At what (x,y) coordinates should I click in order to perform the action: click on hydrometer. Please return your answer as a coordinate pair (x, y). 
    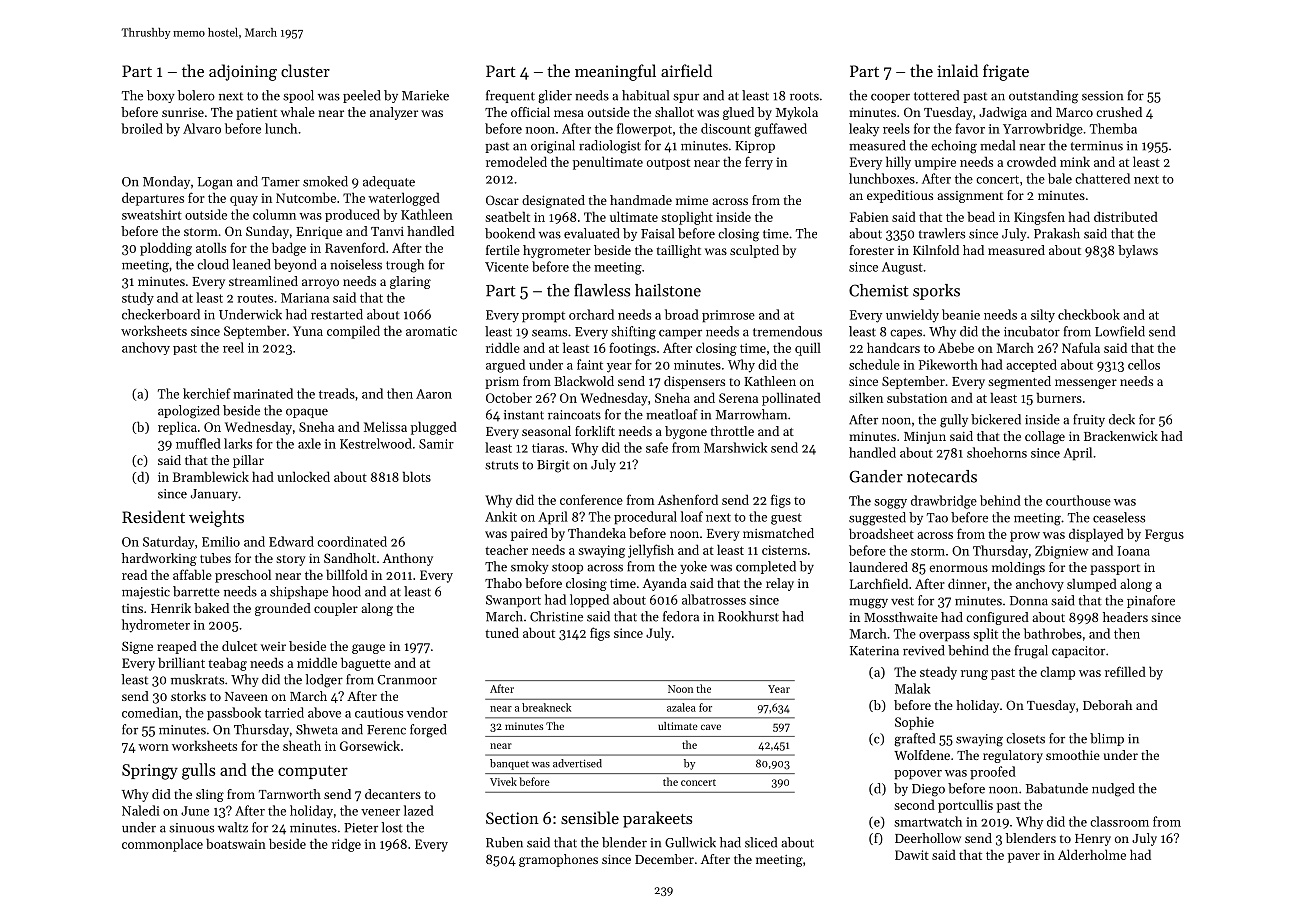
    Looking at the image, I should click on (156, 626).
